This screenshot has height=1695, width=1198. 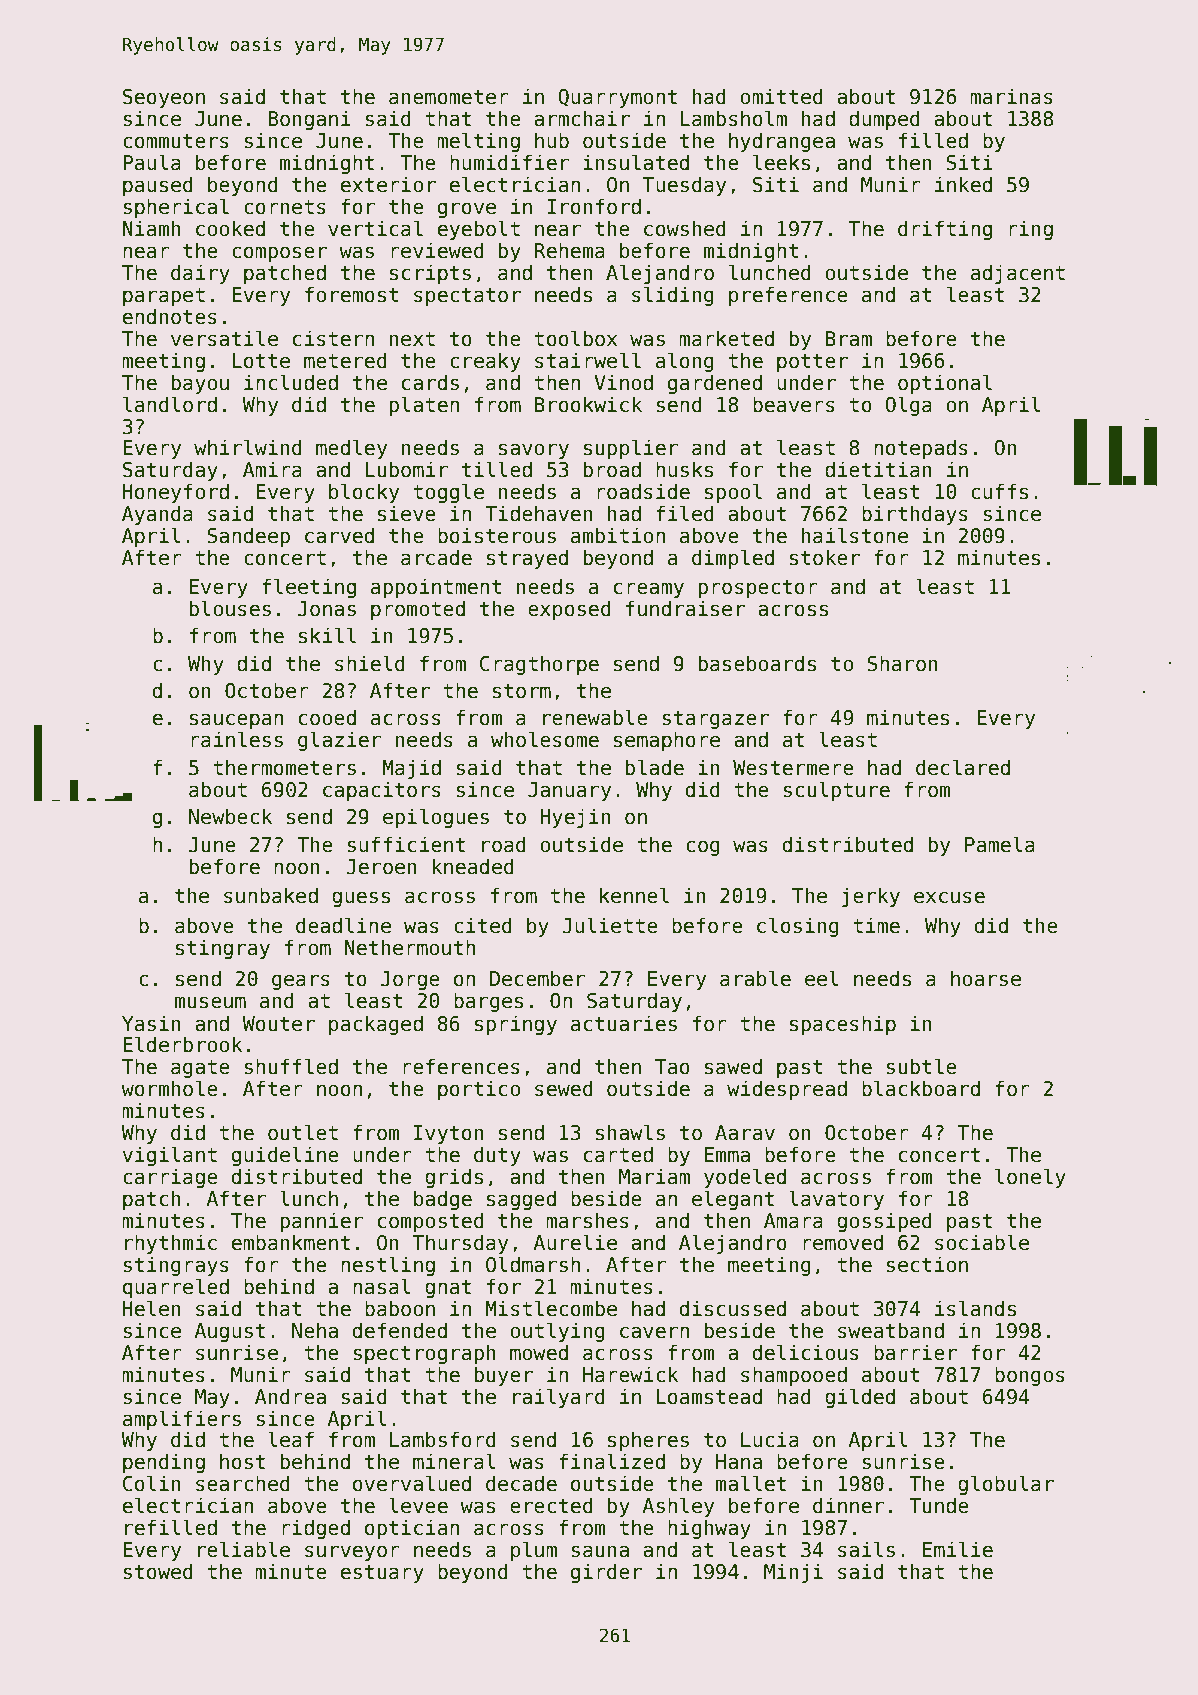 What do you see at coordinates (884, 1222) in the screenshot?
I see `gossiped` at bounding box center [884, 1222].
